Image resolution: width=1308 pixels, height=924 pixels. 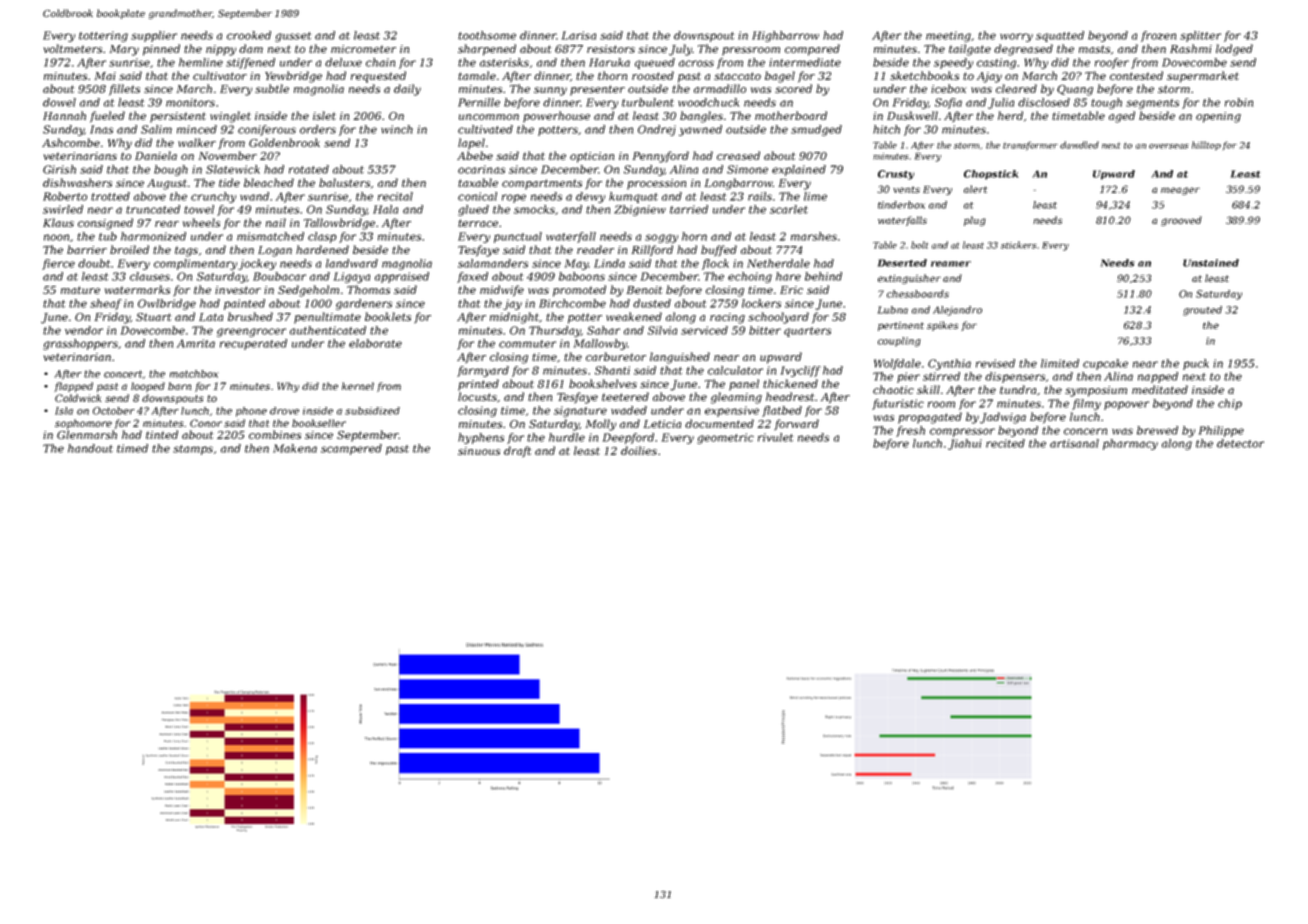 I want to click on Haruka, so click(x=609, y=62).
